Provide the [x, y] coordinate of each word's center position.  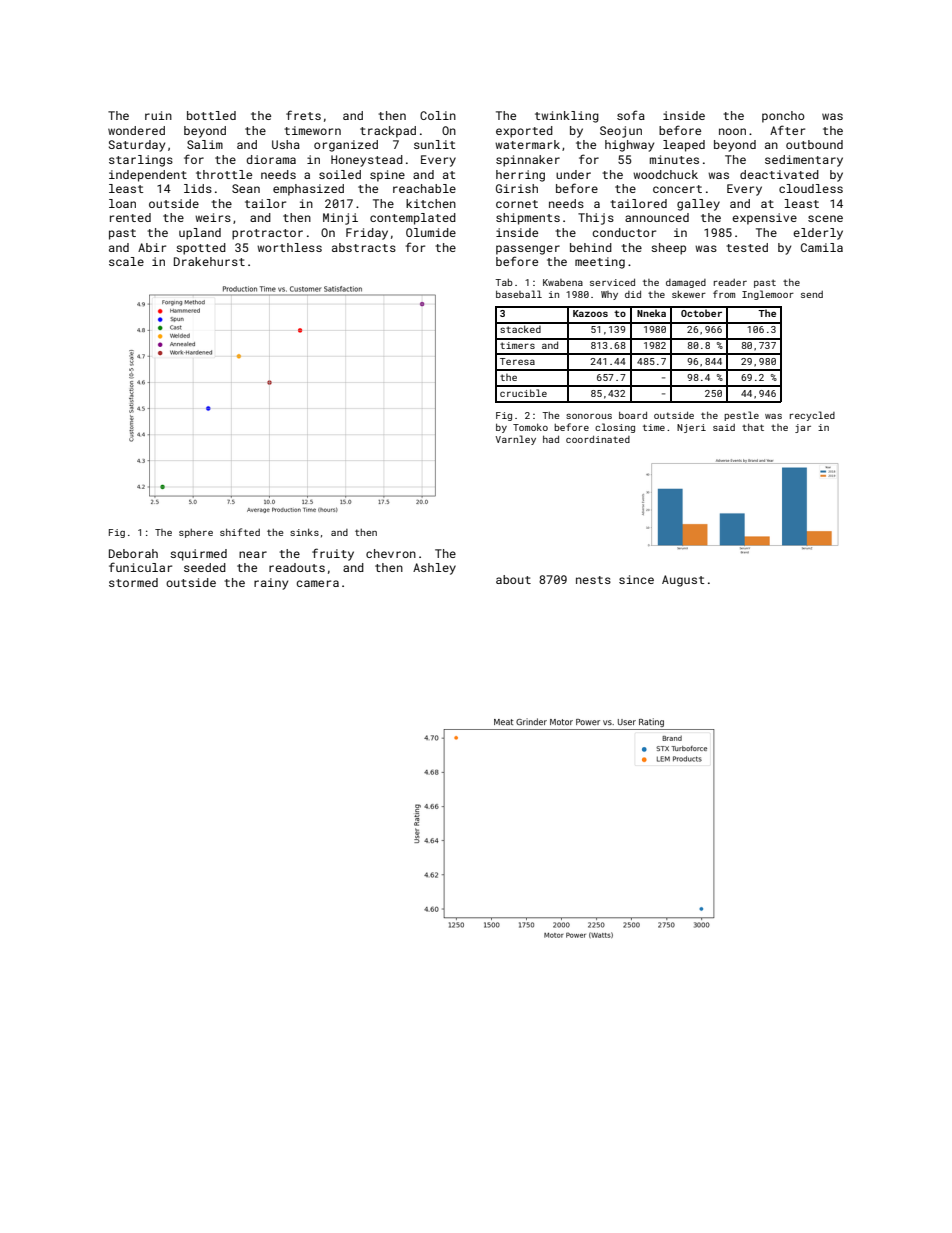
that [753, 427]
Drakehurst [209, 261]
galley [698, 205]
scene [825, 218]
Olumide [431, 232]
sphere [196, 533]
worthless [289, 247]
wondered [136, 130]
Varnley [515, 440]
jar [803, 428]
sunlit [434, 144]
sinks [304, 532]
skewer [689, 294]
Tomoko [530, 427]
